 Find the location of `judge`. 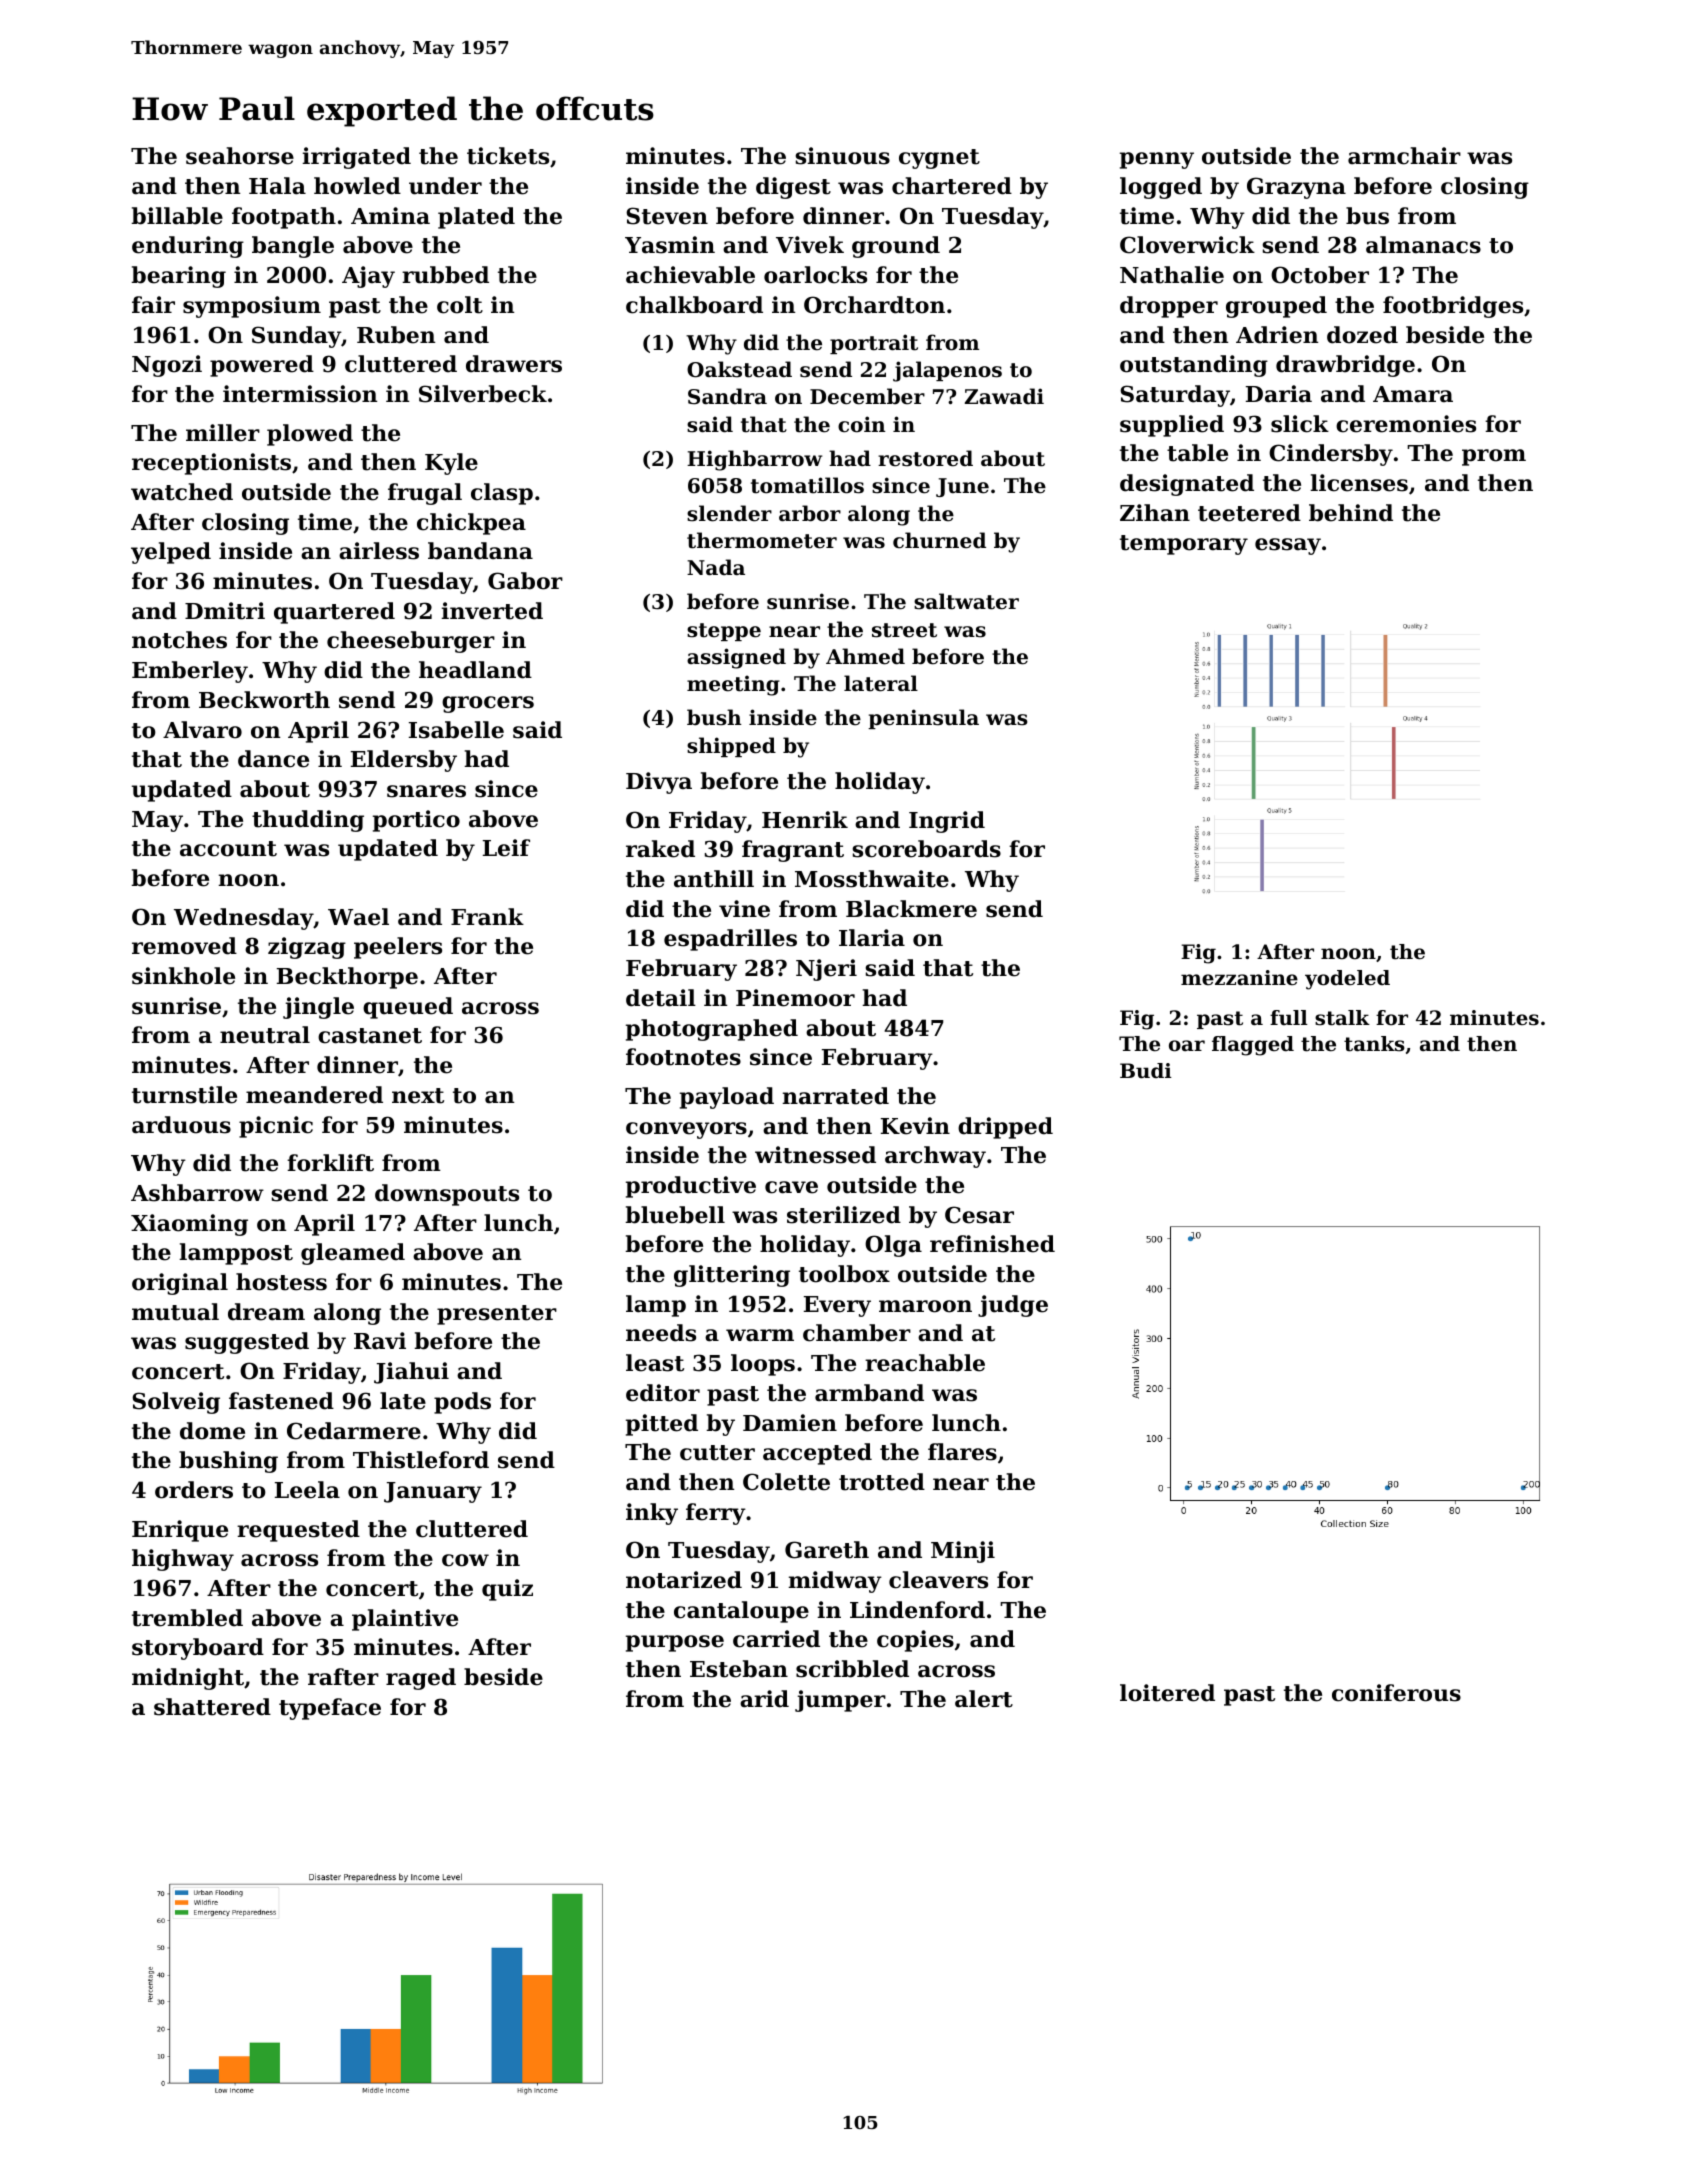

judge is located at coordinates (1013, 1306).
